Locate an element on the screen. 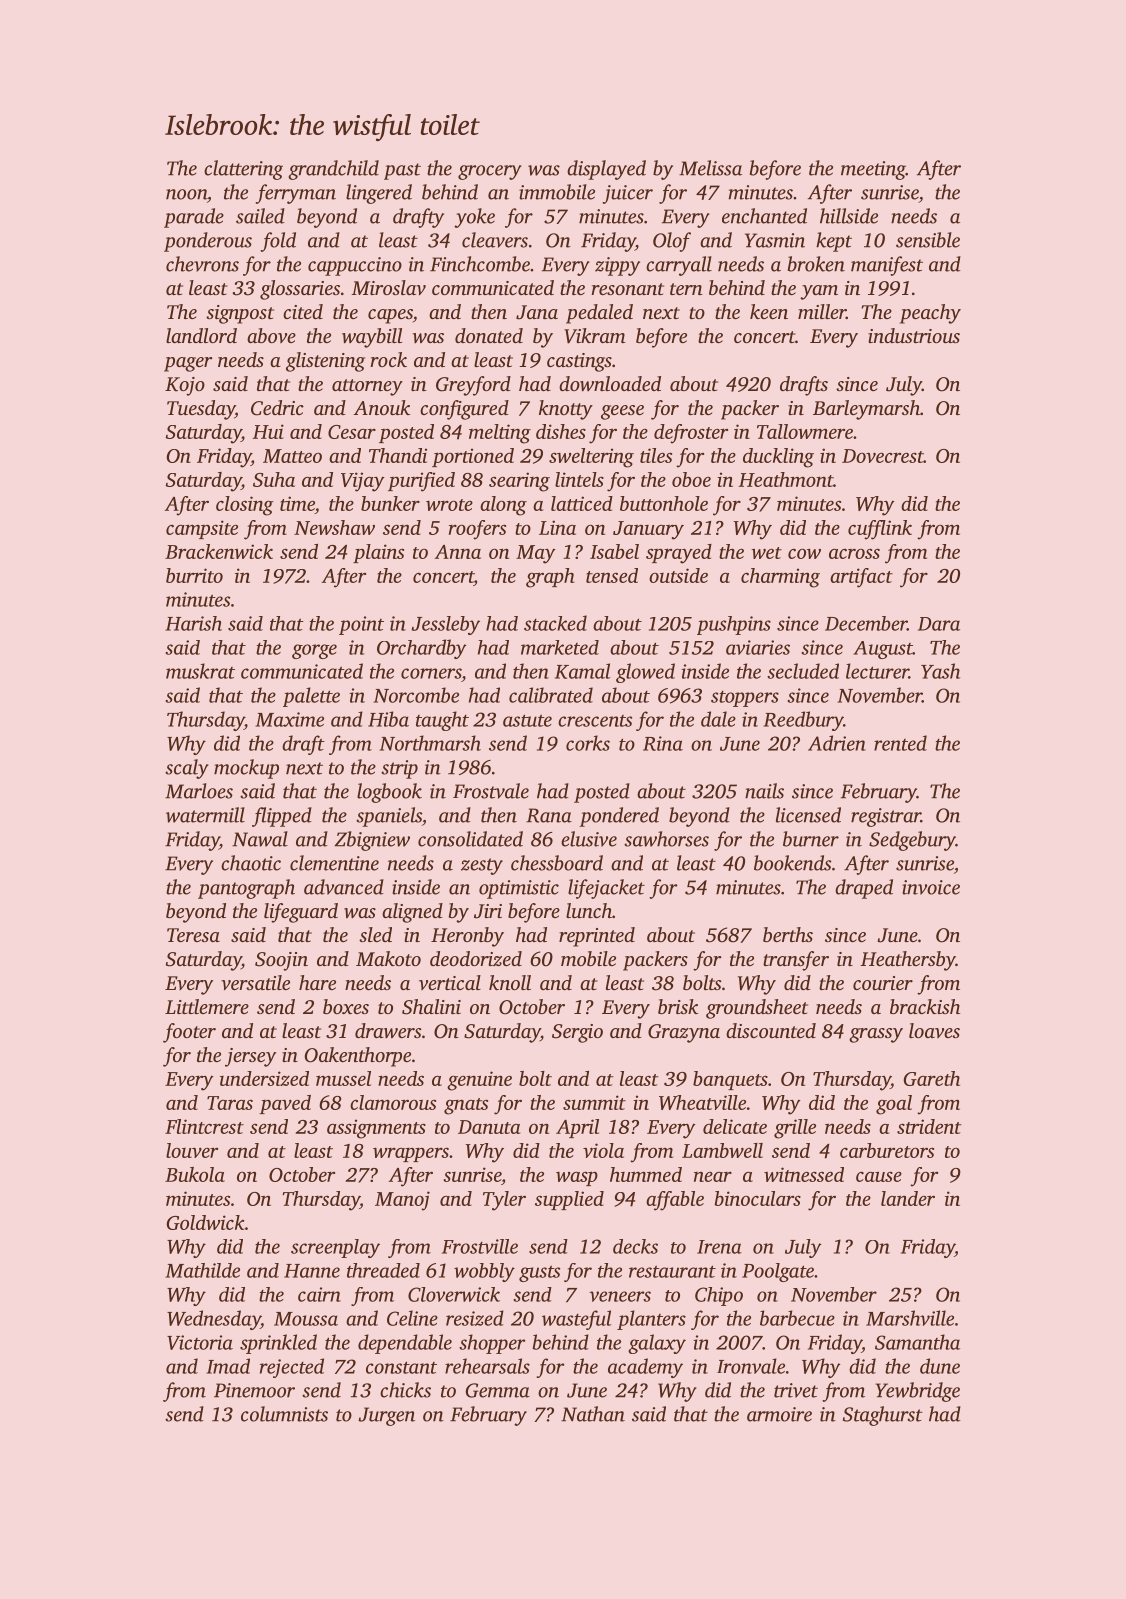 Image resolution: width=1126 pixels, height=1599 pixels. meeting is located at coordinates (873, 170).
